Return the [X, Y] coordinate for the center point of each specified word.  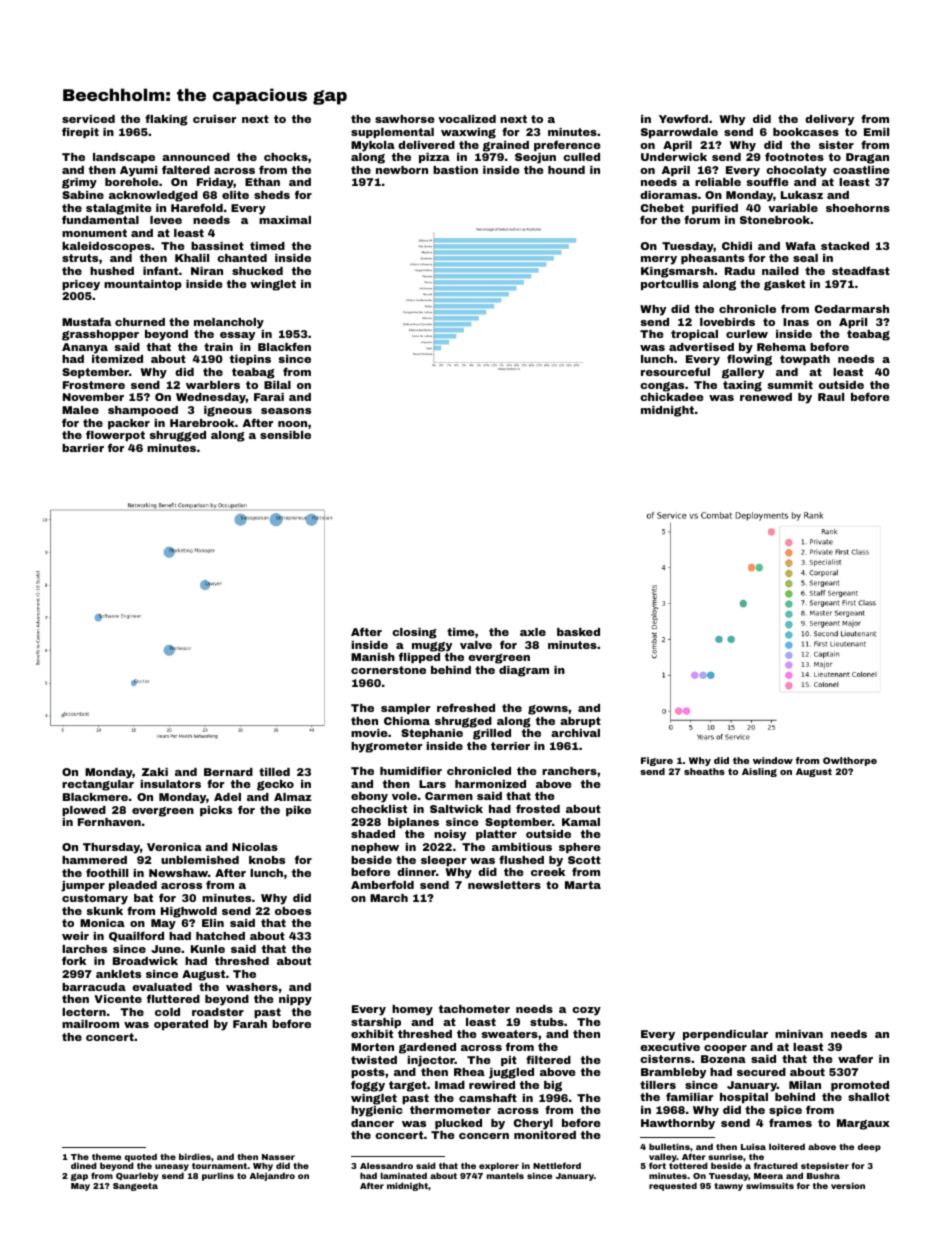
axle [533, 632]
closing [414, 633]
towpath [805, 360]
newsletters [504, 885]
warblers [213, 385]
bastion [455, 170]
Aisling [759, 772]
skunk [104, 911]
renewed [766, 397]
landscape [124, 158]
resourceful [675, 371]
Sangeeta [135, 1187]
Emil [876, 132]
